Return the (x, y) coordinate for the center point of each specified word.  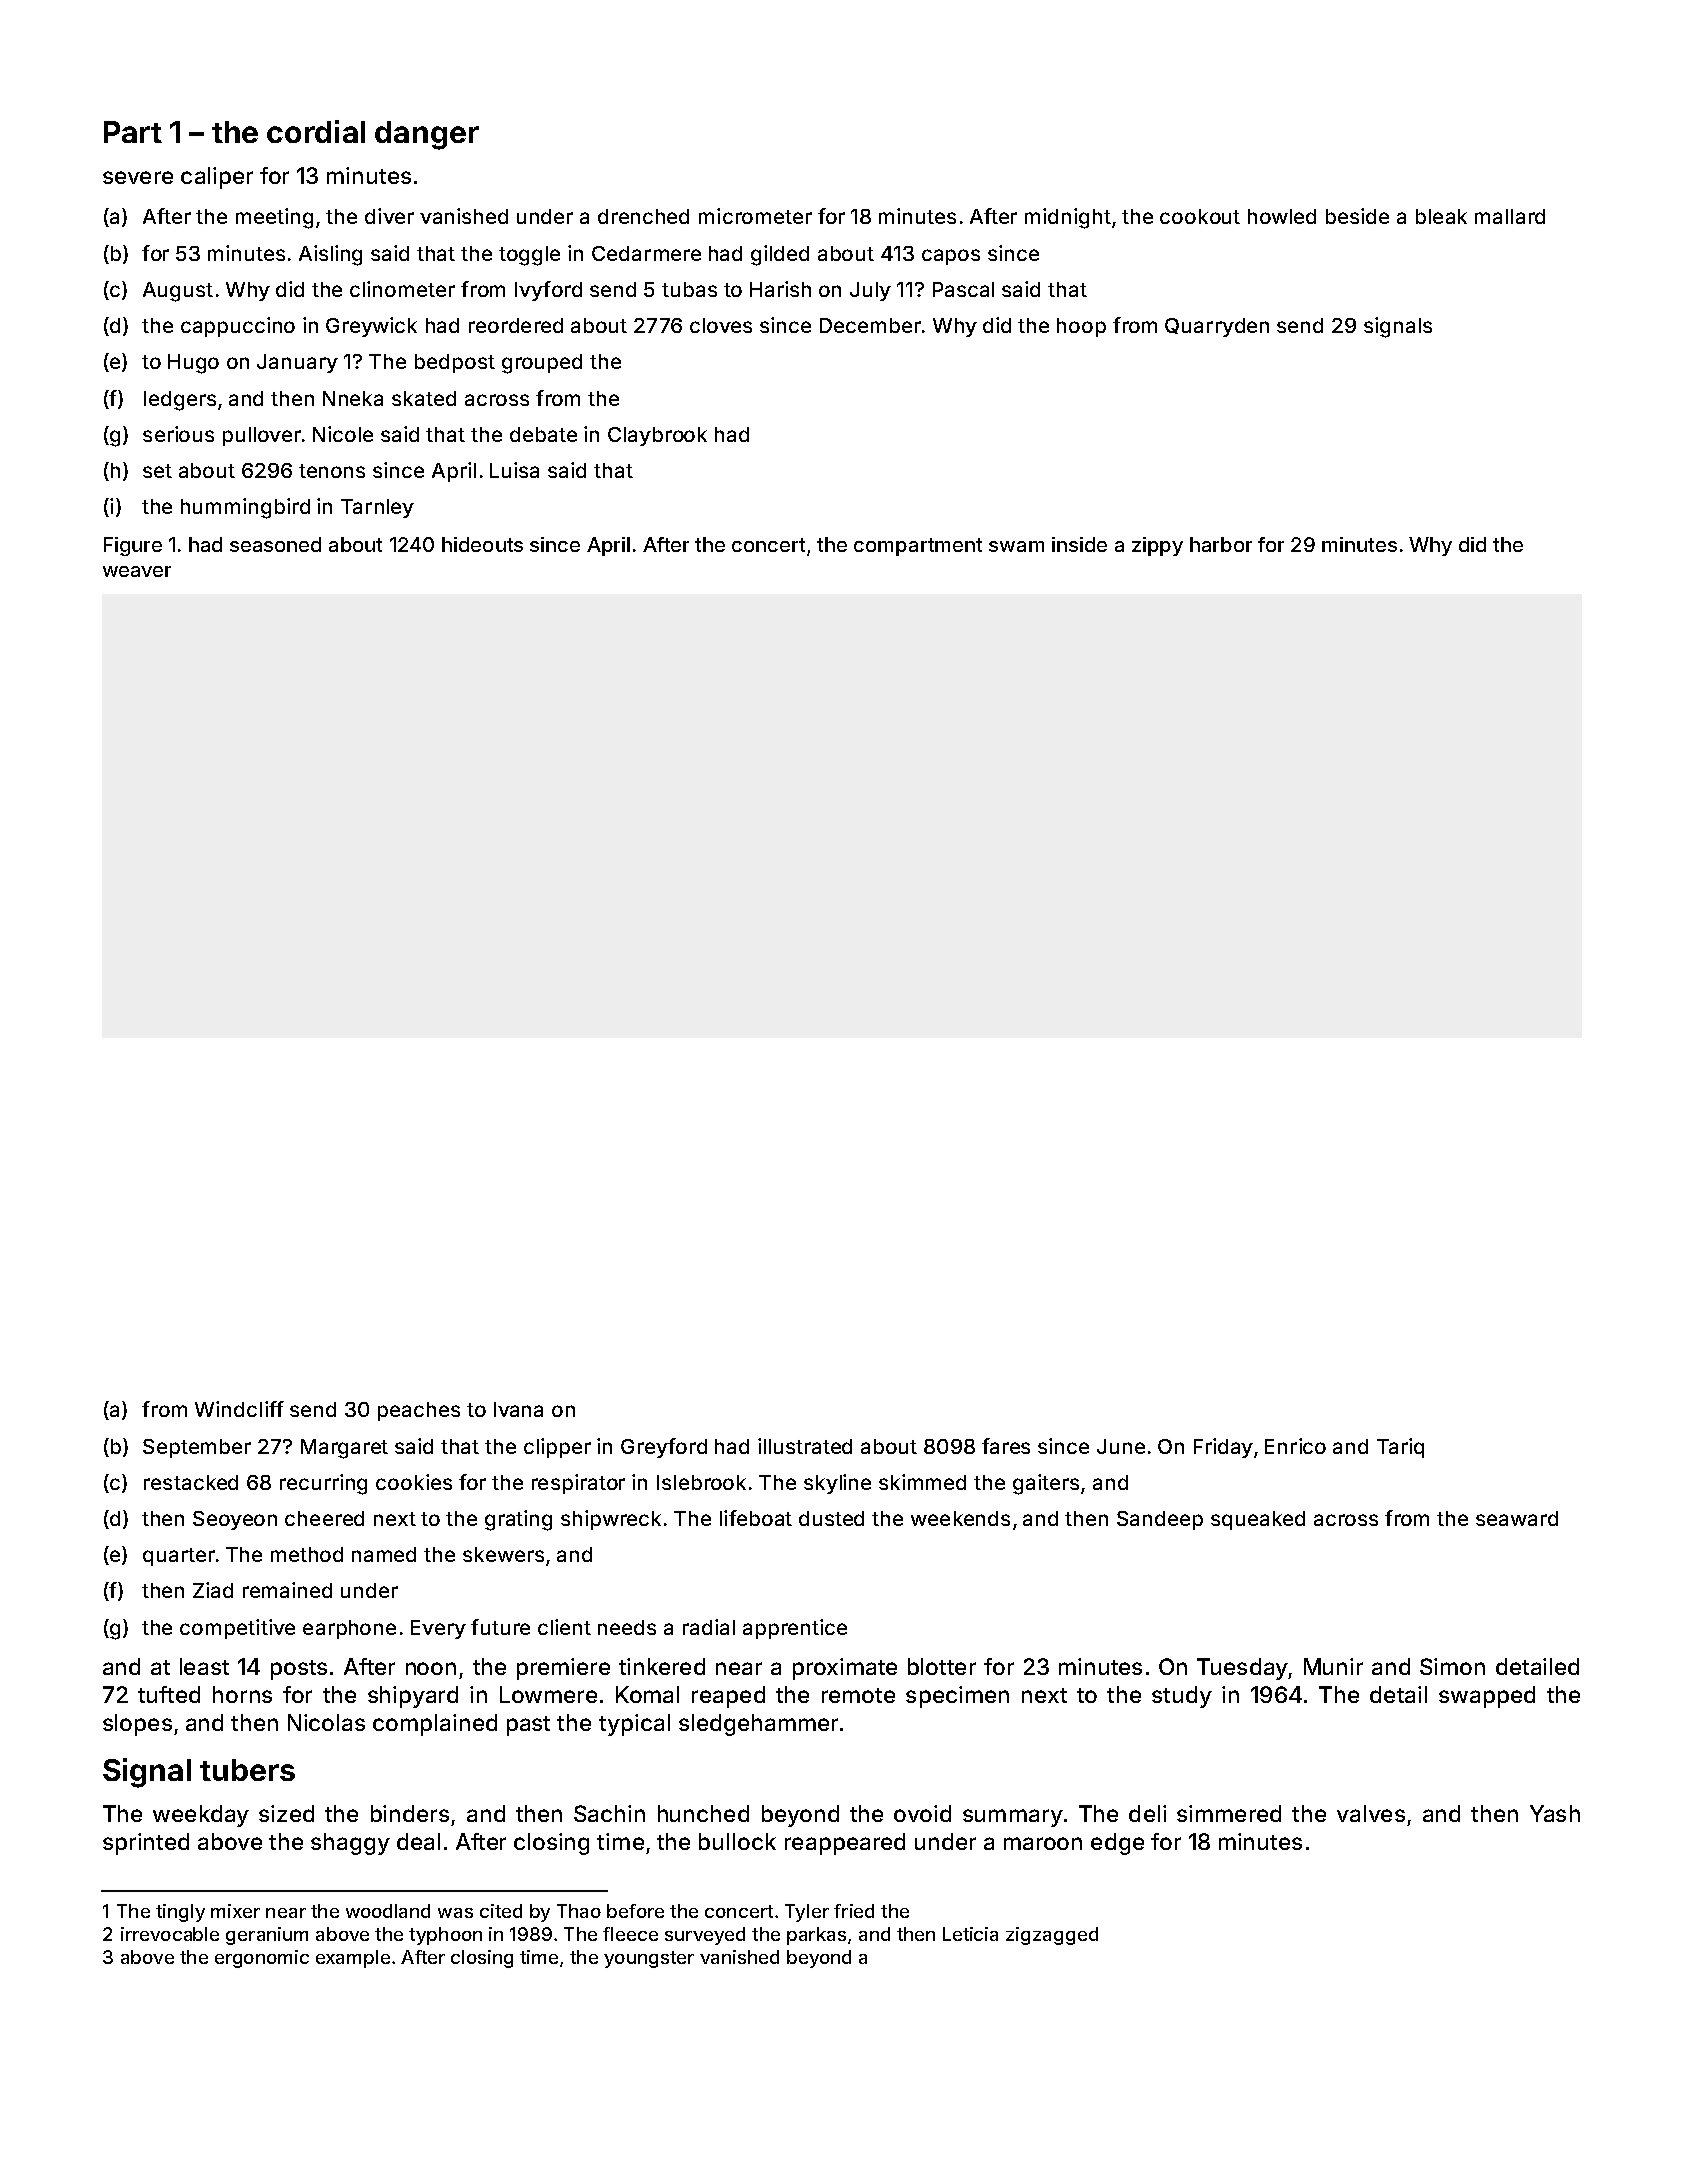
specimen (957, 1697)
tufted (169, 1694)
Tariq (1400, 1448)
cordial (316, 131)
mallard (1510, 216)
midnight (1068, 218)
